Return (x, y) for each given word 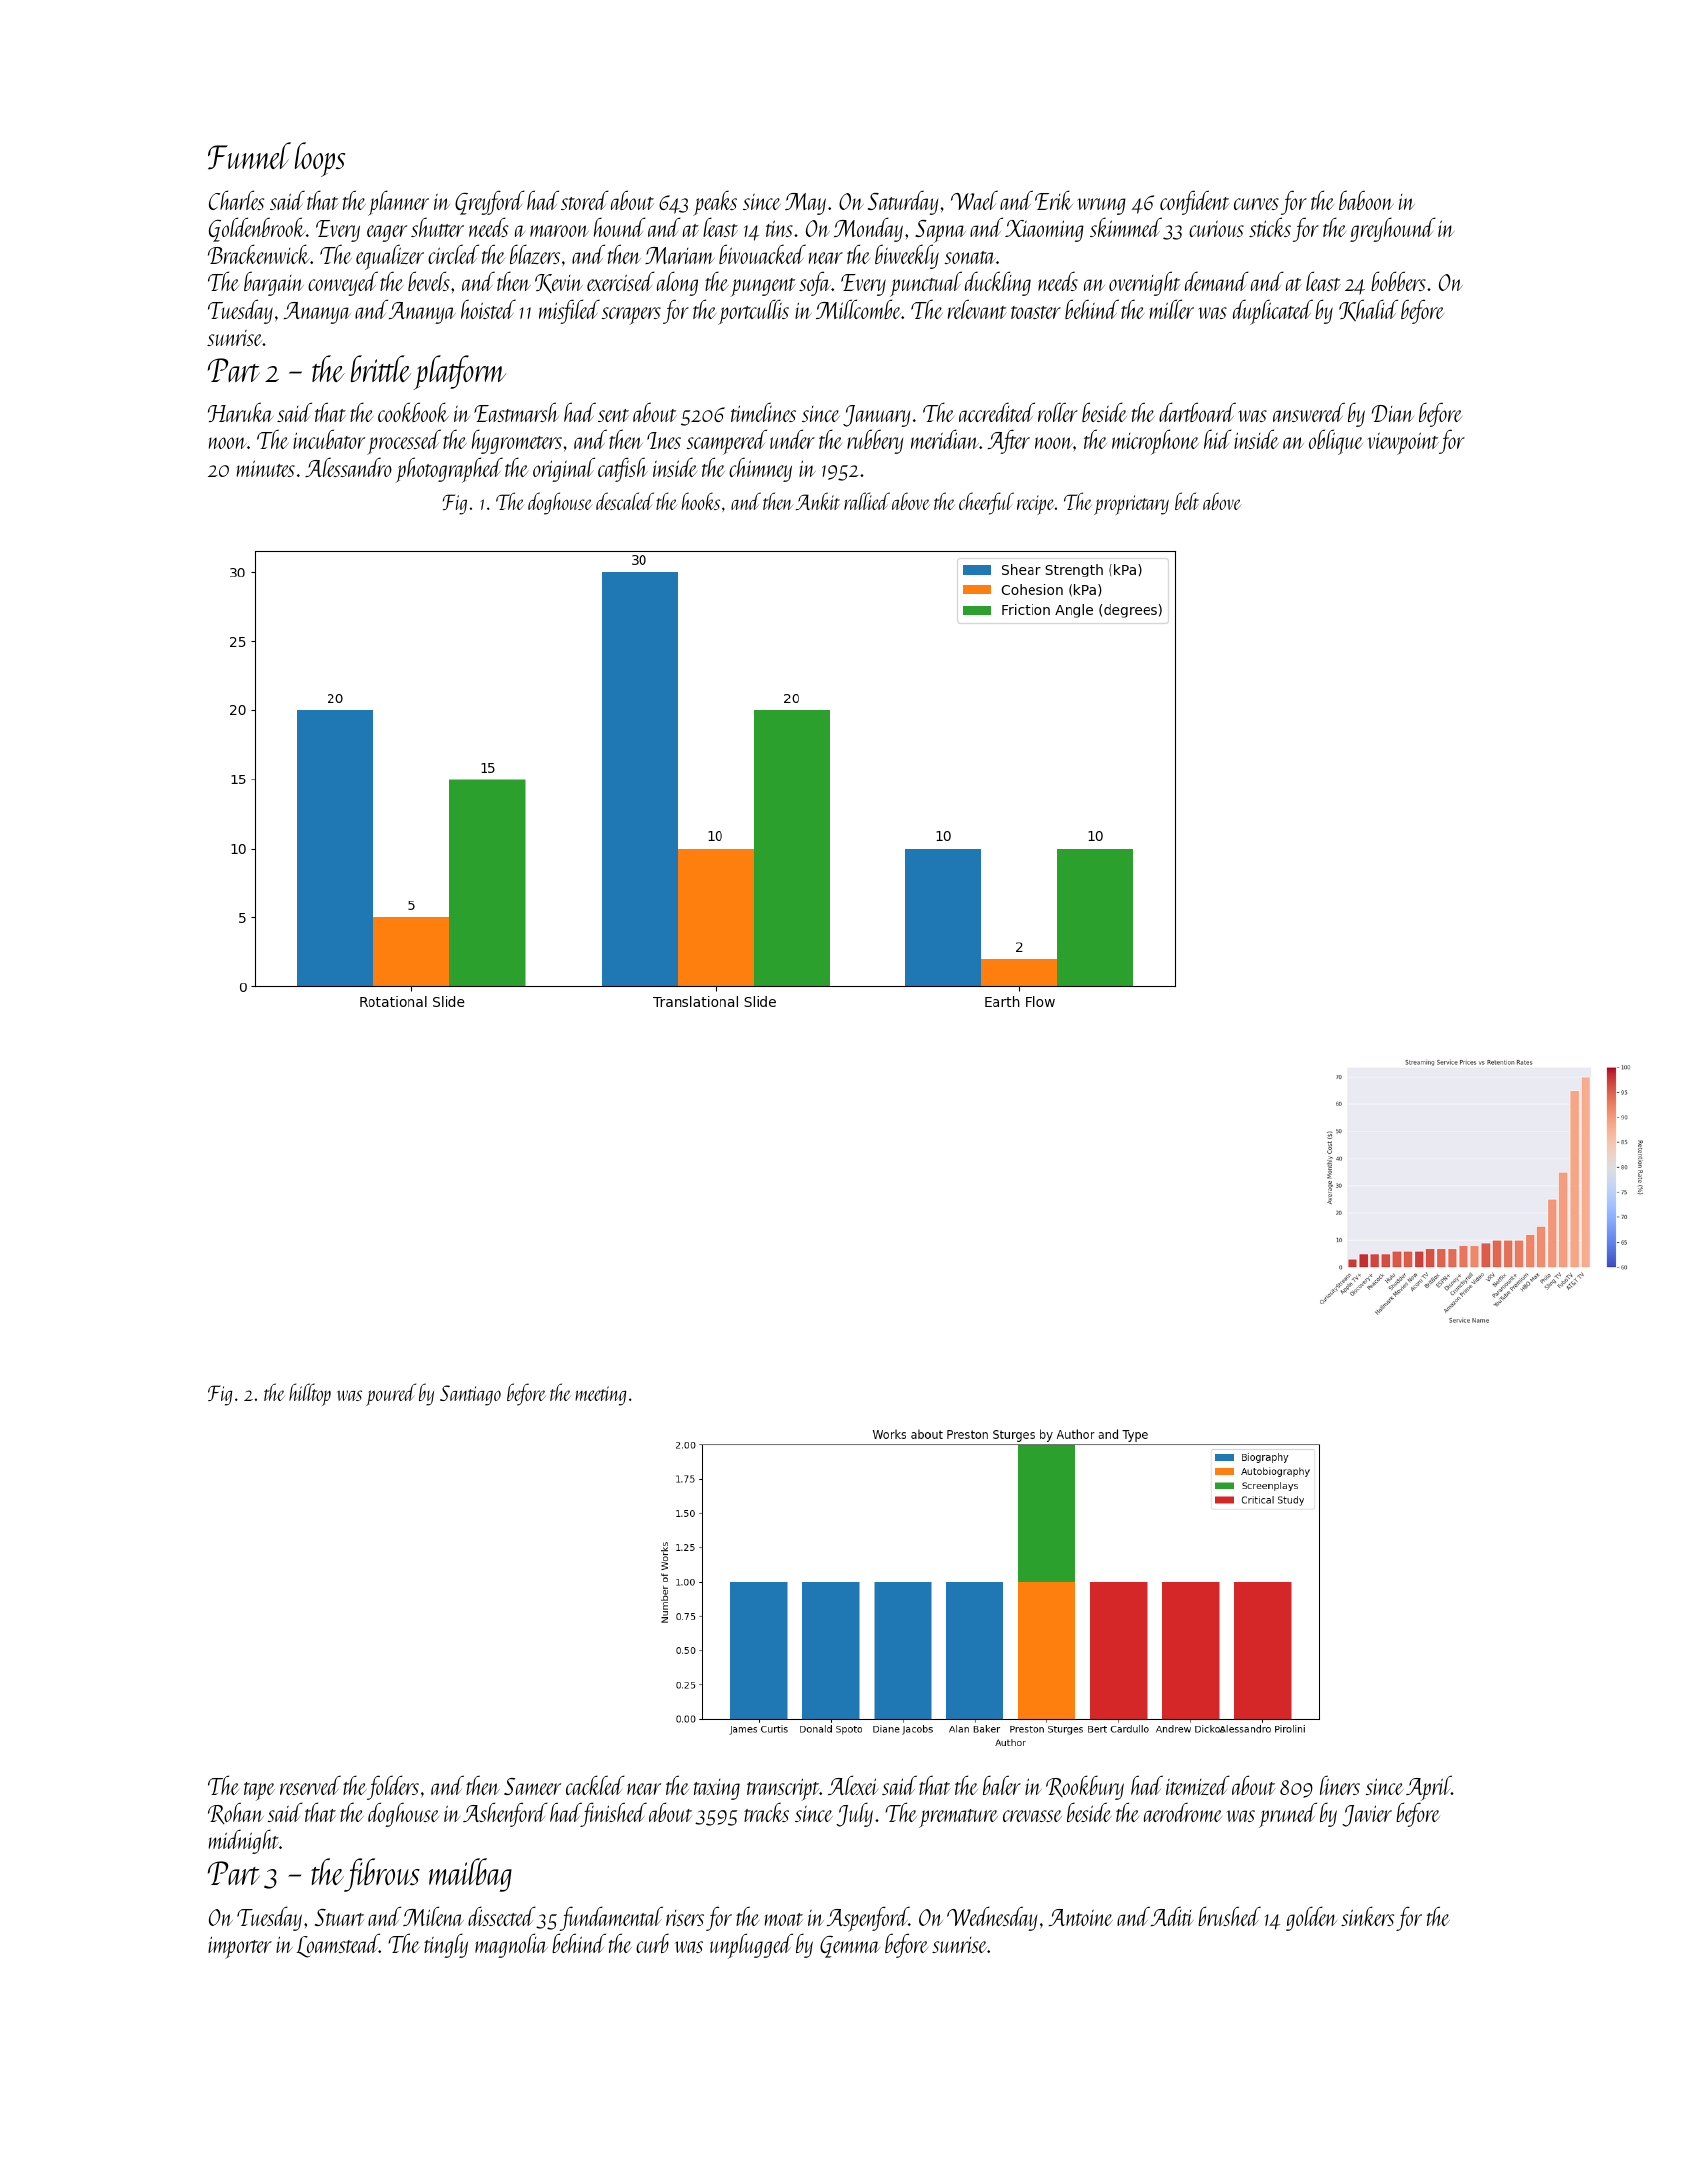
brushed (1229, 1916)
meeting (600, 1396)
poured (391, 1394)
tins (779, 228)
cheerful (986, 503)
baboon (1366, 200)
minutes (265, 468)
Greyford (490, 202)
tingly (446, 1945)
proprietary (1131, 505)
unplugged (751, 1946)
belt (1187, 501)
